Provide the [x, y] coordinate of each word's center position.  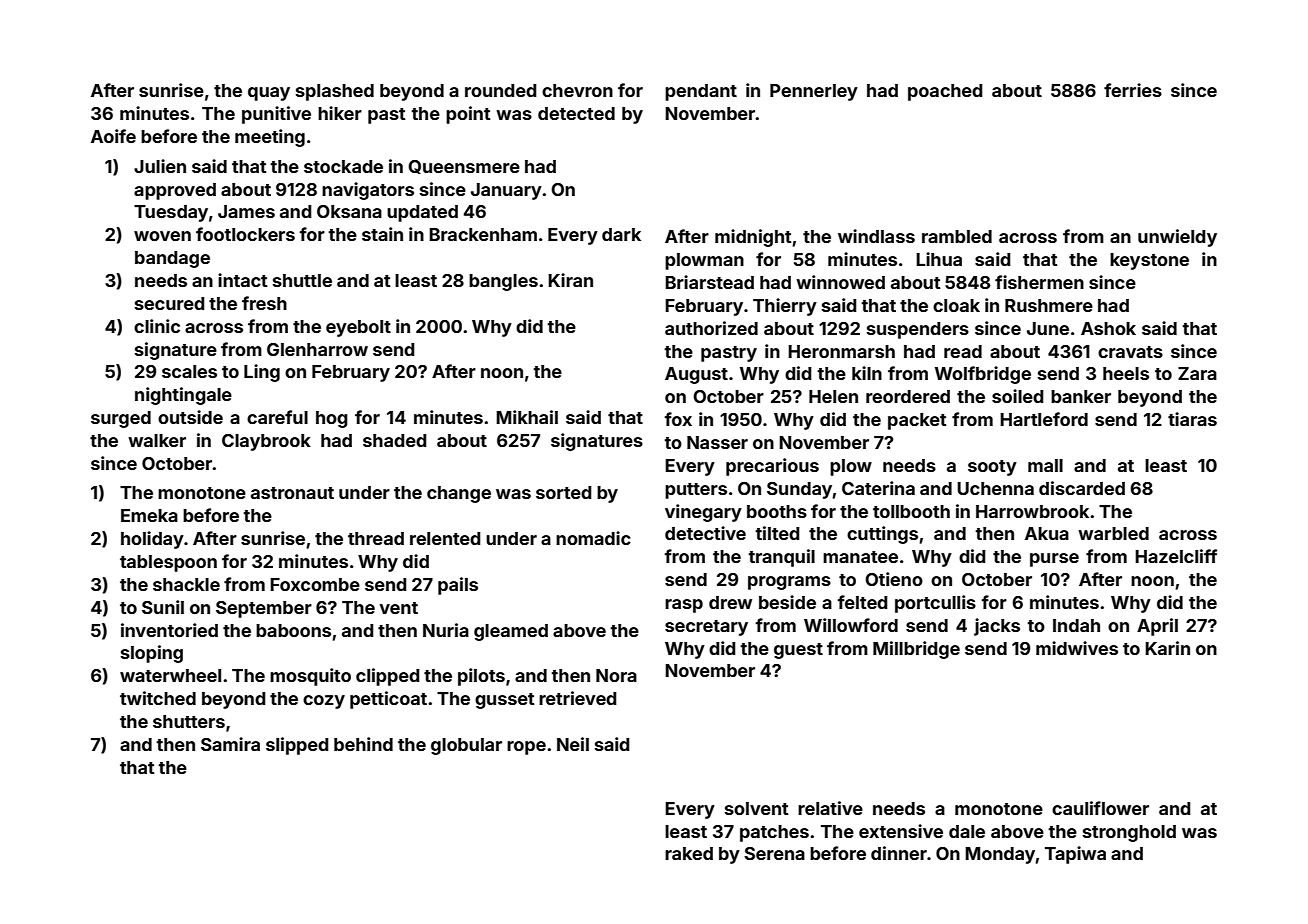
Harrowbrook [1032, 511]
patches [774, 833]
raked [689, 853]
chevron [577, 90]
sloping [152, 654]
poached [945, 92]
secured [169, 303]
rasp [684, 606]
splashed [335, 92]
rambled [957, 236]
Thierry [785, 307]
